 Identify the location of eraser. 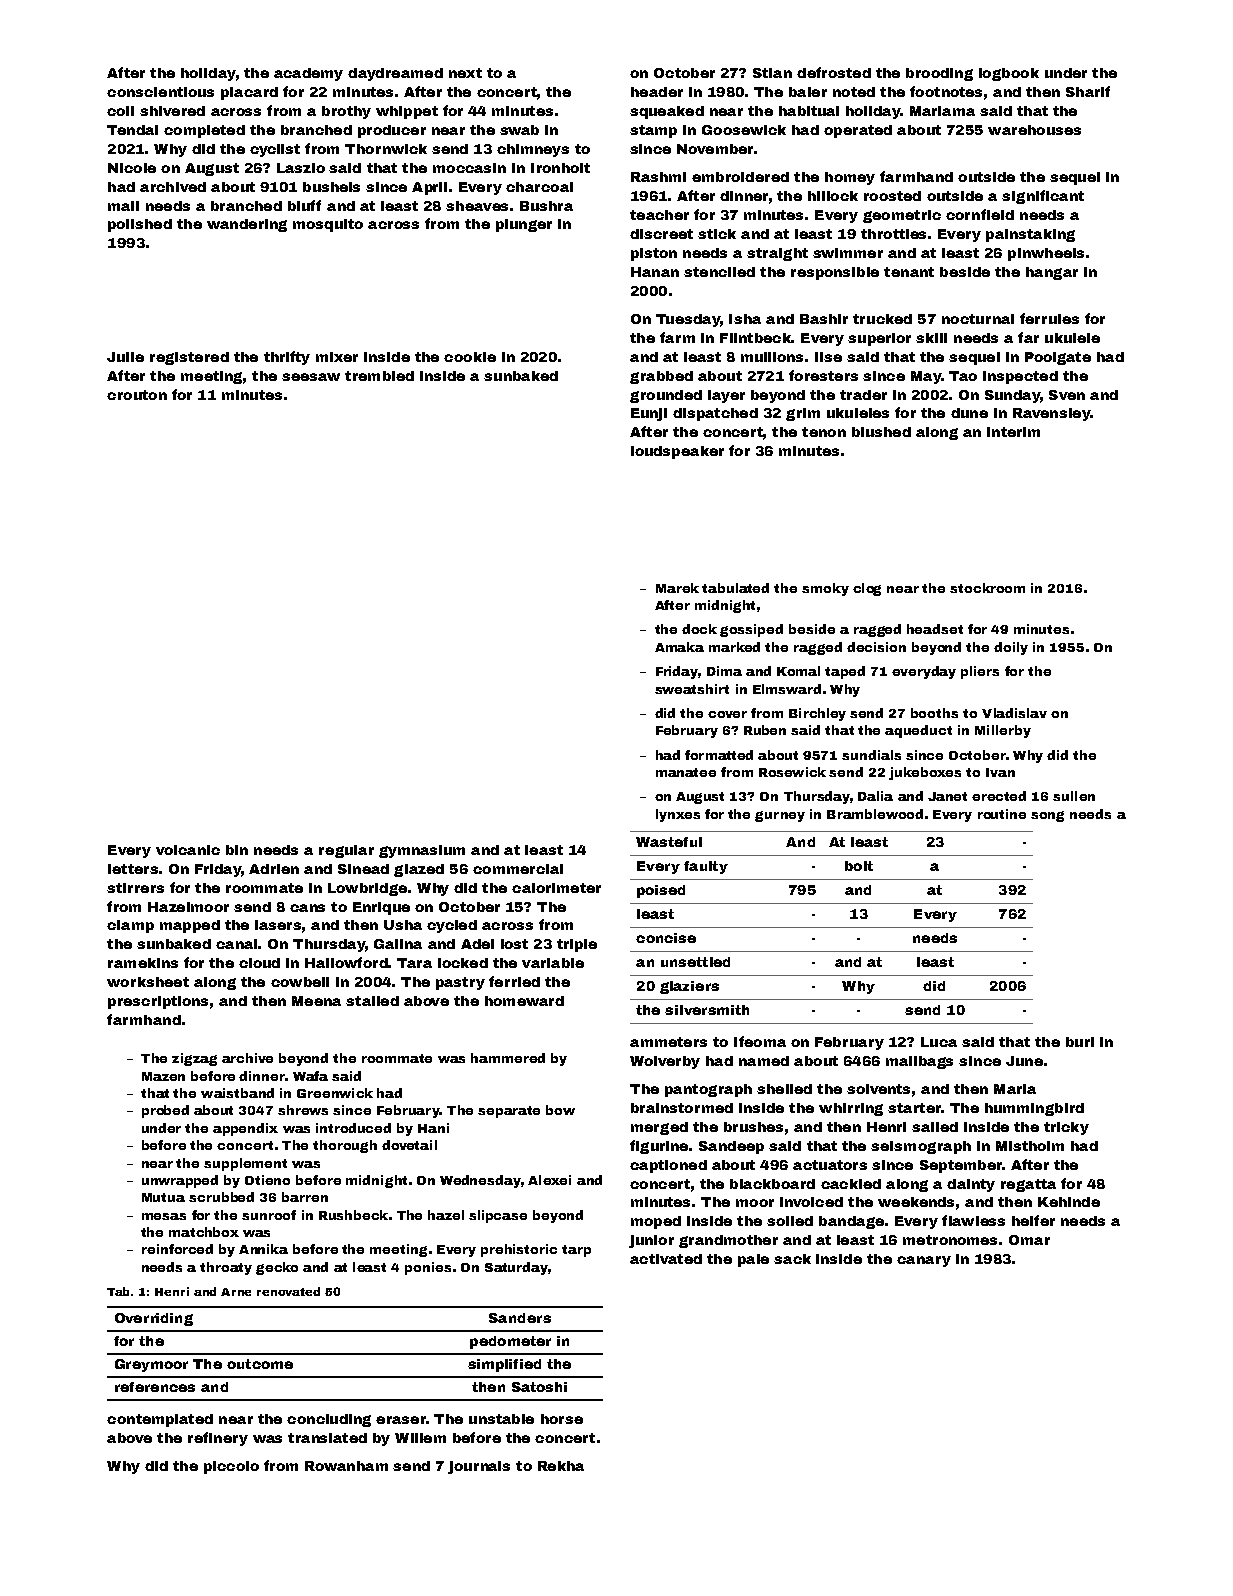
(401, 1420).
